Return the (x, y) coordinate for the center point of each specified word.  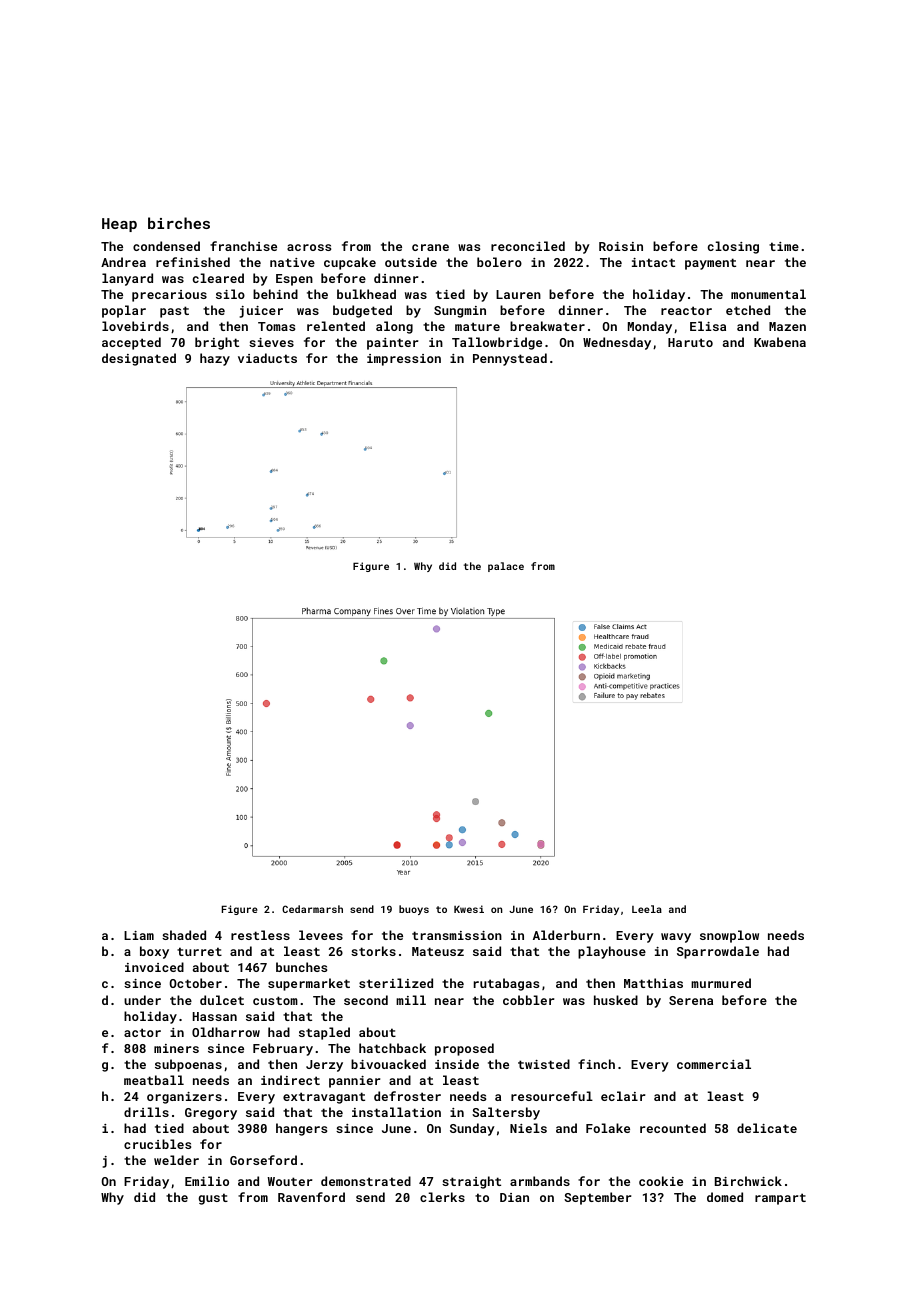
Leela (647, 909)
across (309, 247)
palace (506, 567)
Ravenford (311, 1197)
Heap (119, 225)
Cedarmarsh (312, 909)
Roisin (621, 246)
